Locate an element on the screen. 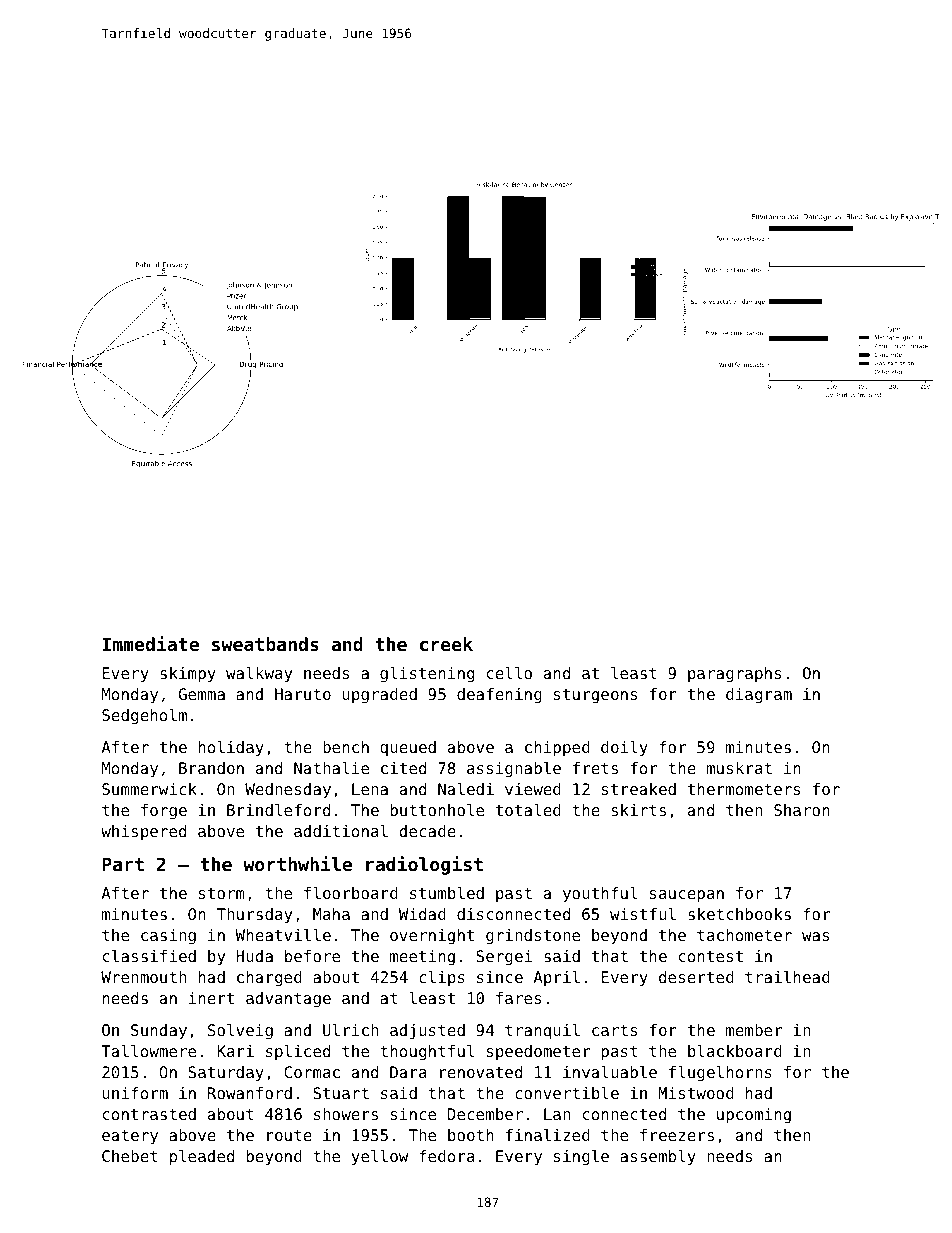 The height and width of the screenshot is (1233, 952). overnight is located at coordinates (432, 937).
